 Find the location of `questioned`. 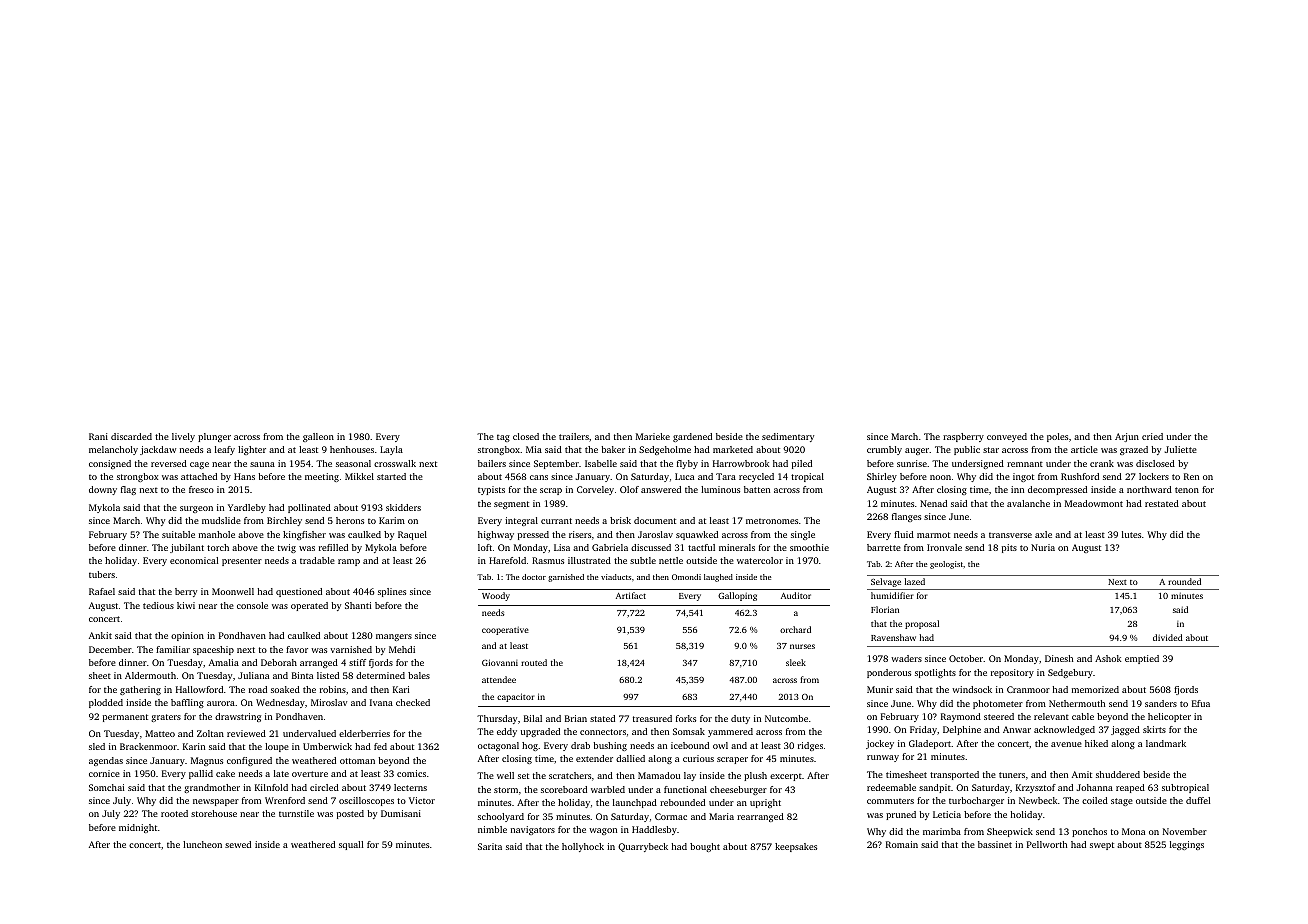

questioned is located at coordinates (299, 592).
